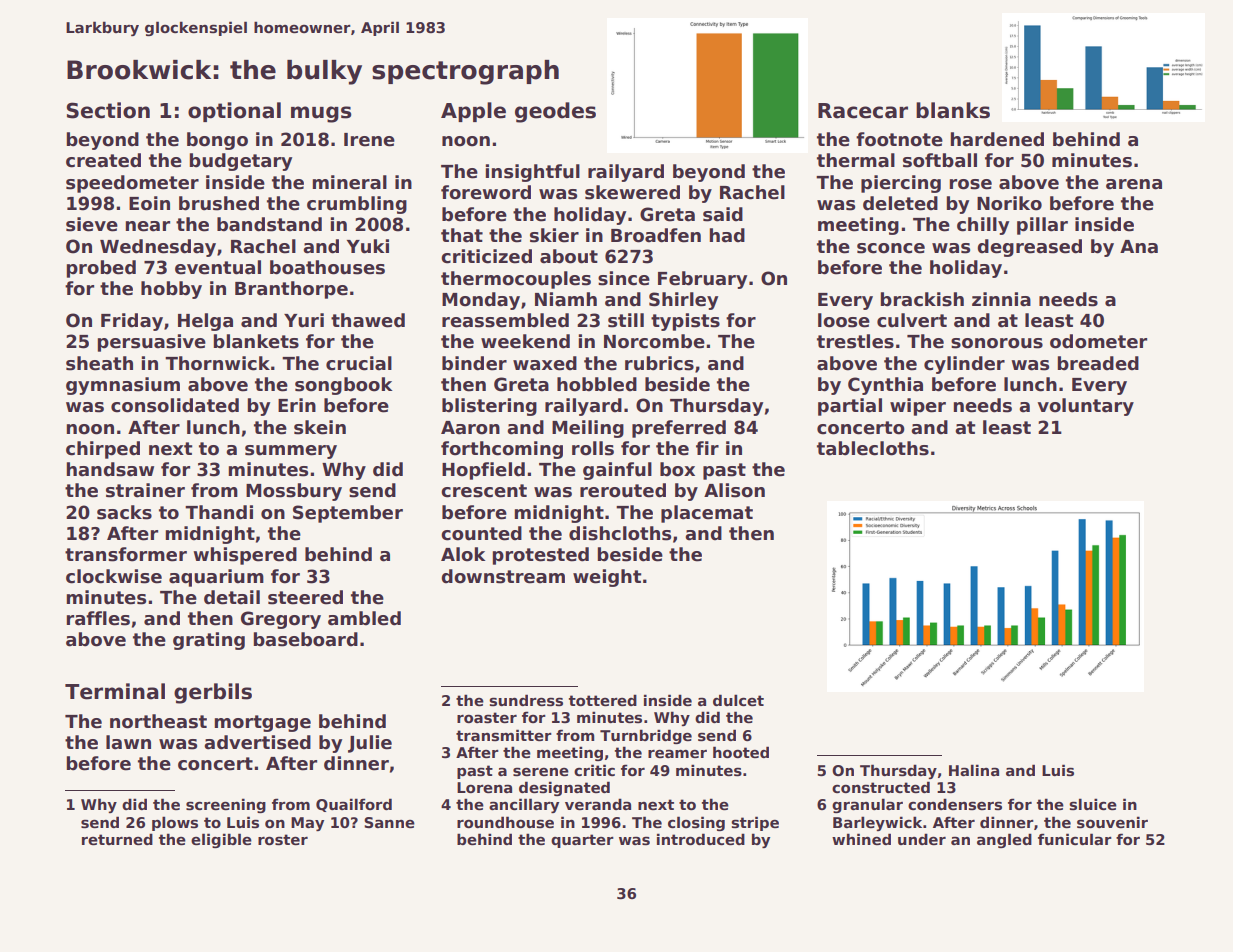 The height and width of the image is (952, 1233). What do you see at coordinates (1004, 840) in the image?
I see `angled` at bounding box center [1004, 840].
